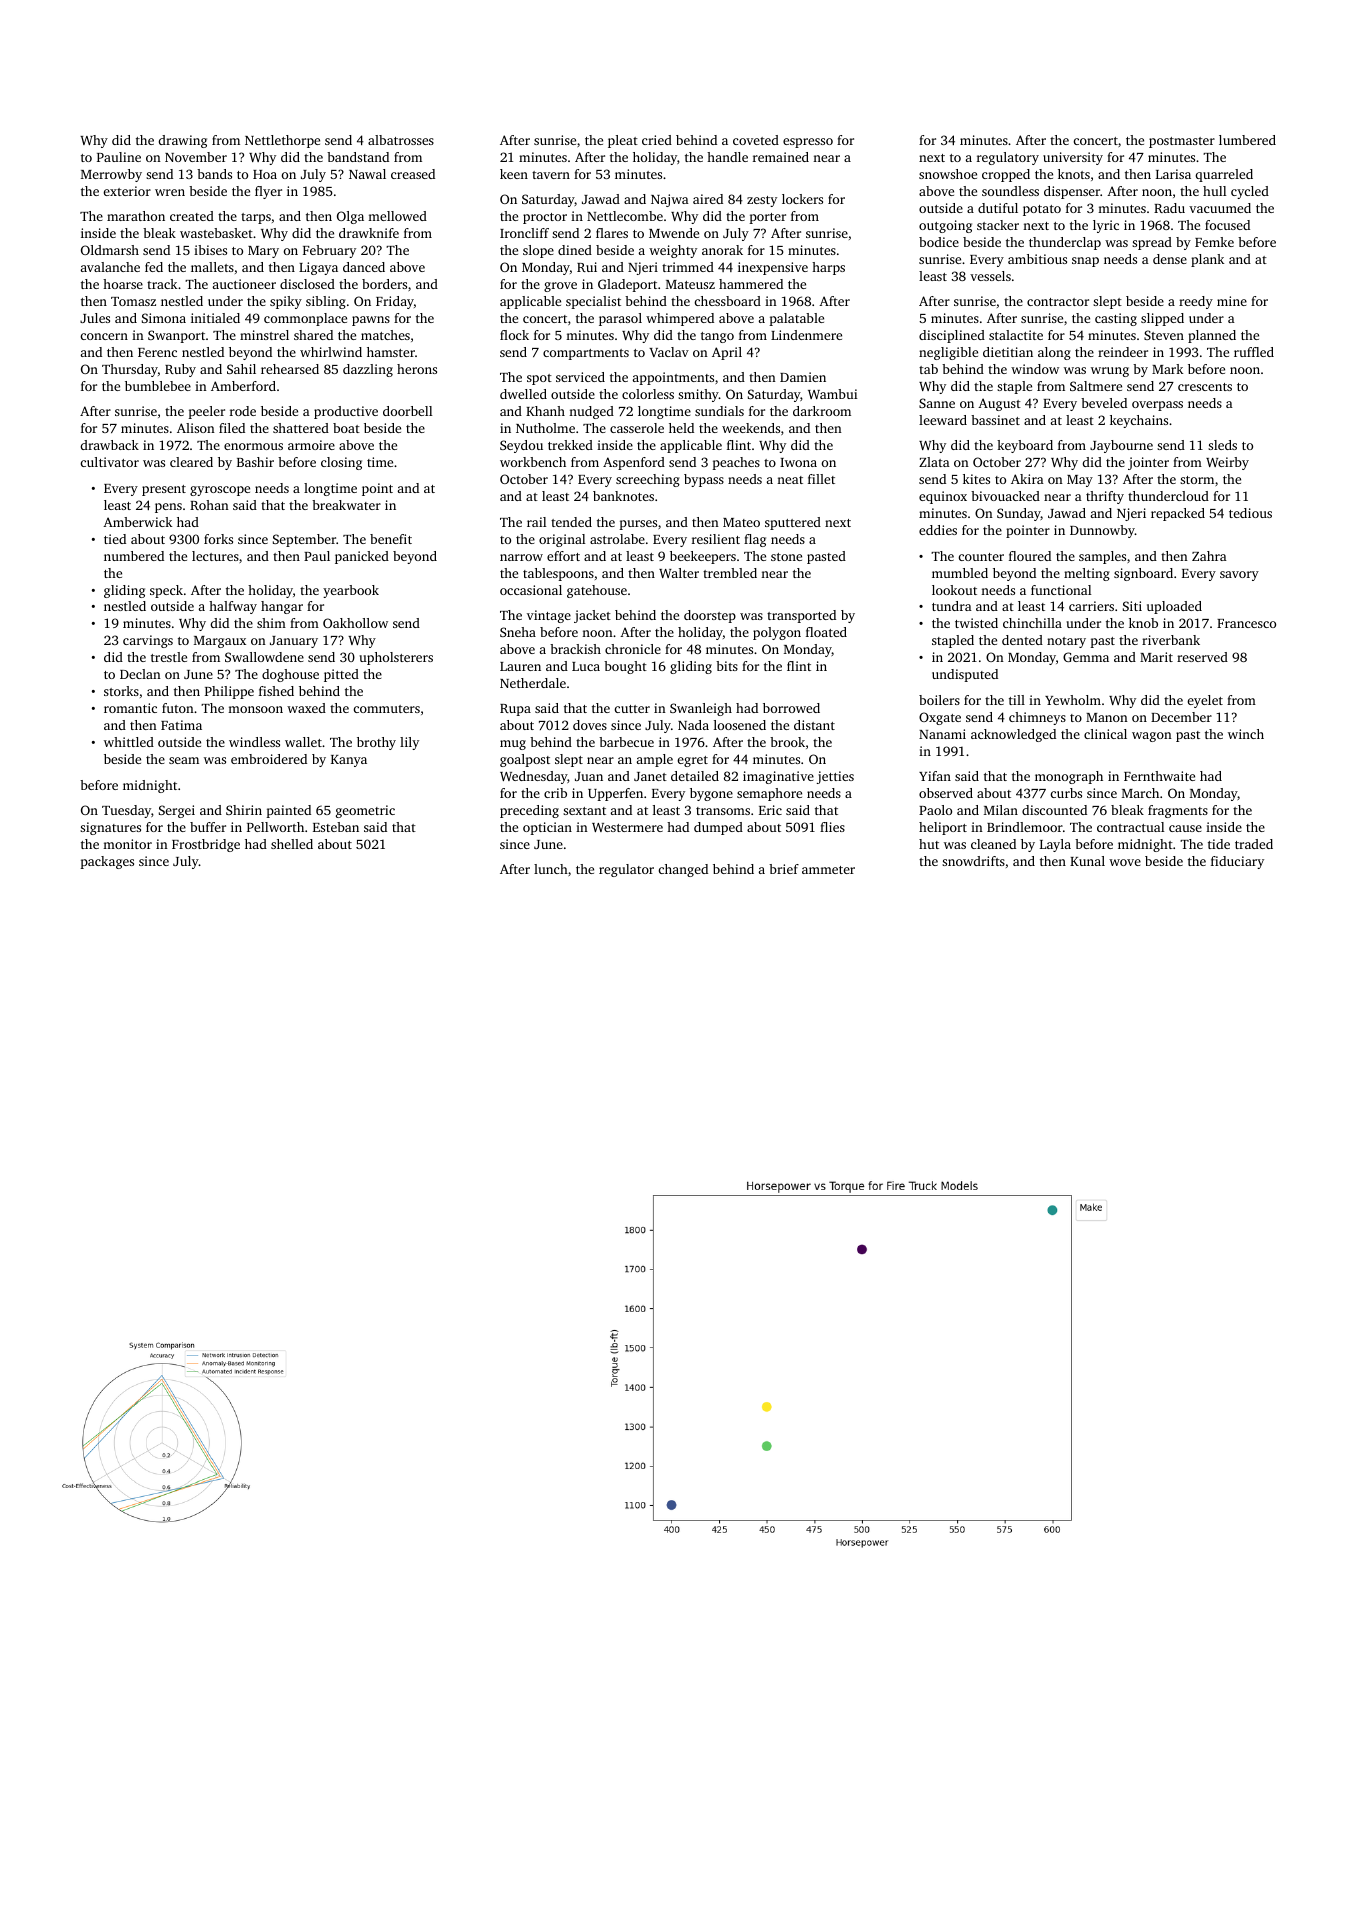 This screenshot has height=1920, width=1358. Describe the element at coordinates (821, 479) in the screenshot. I see `fillet` at that location.
